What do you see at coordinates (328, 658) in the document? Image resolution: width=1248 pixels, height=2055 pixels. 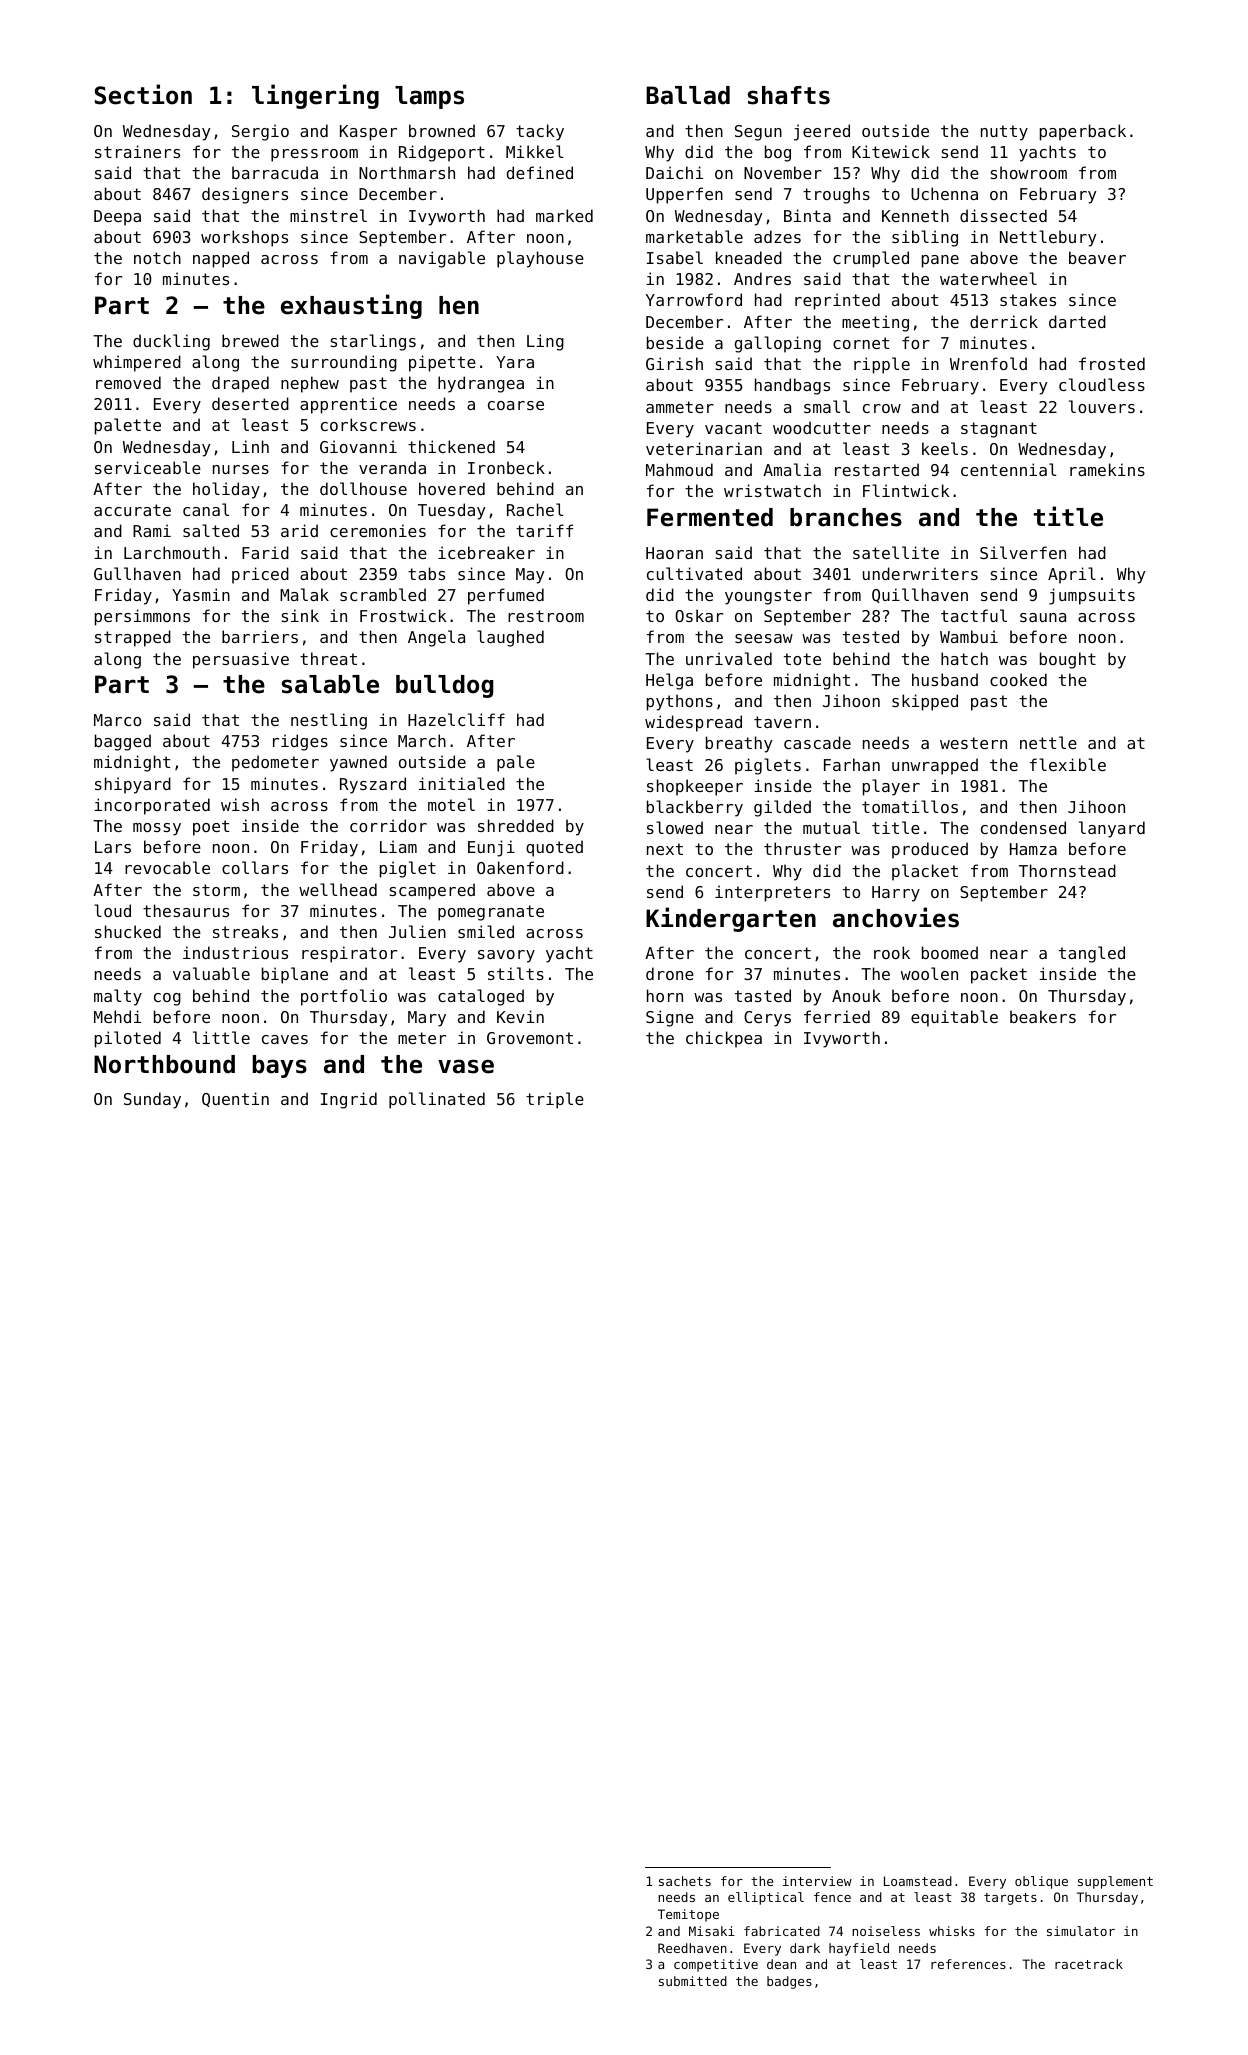 I see `threat` at bounding box center [328, 658].
